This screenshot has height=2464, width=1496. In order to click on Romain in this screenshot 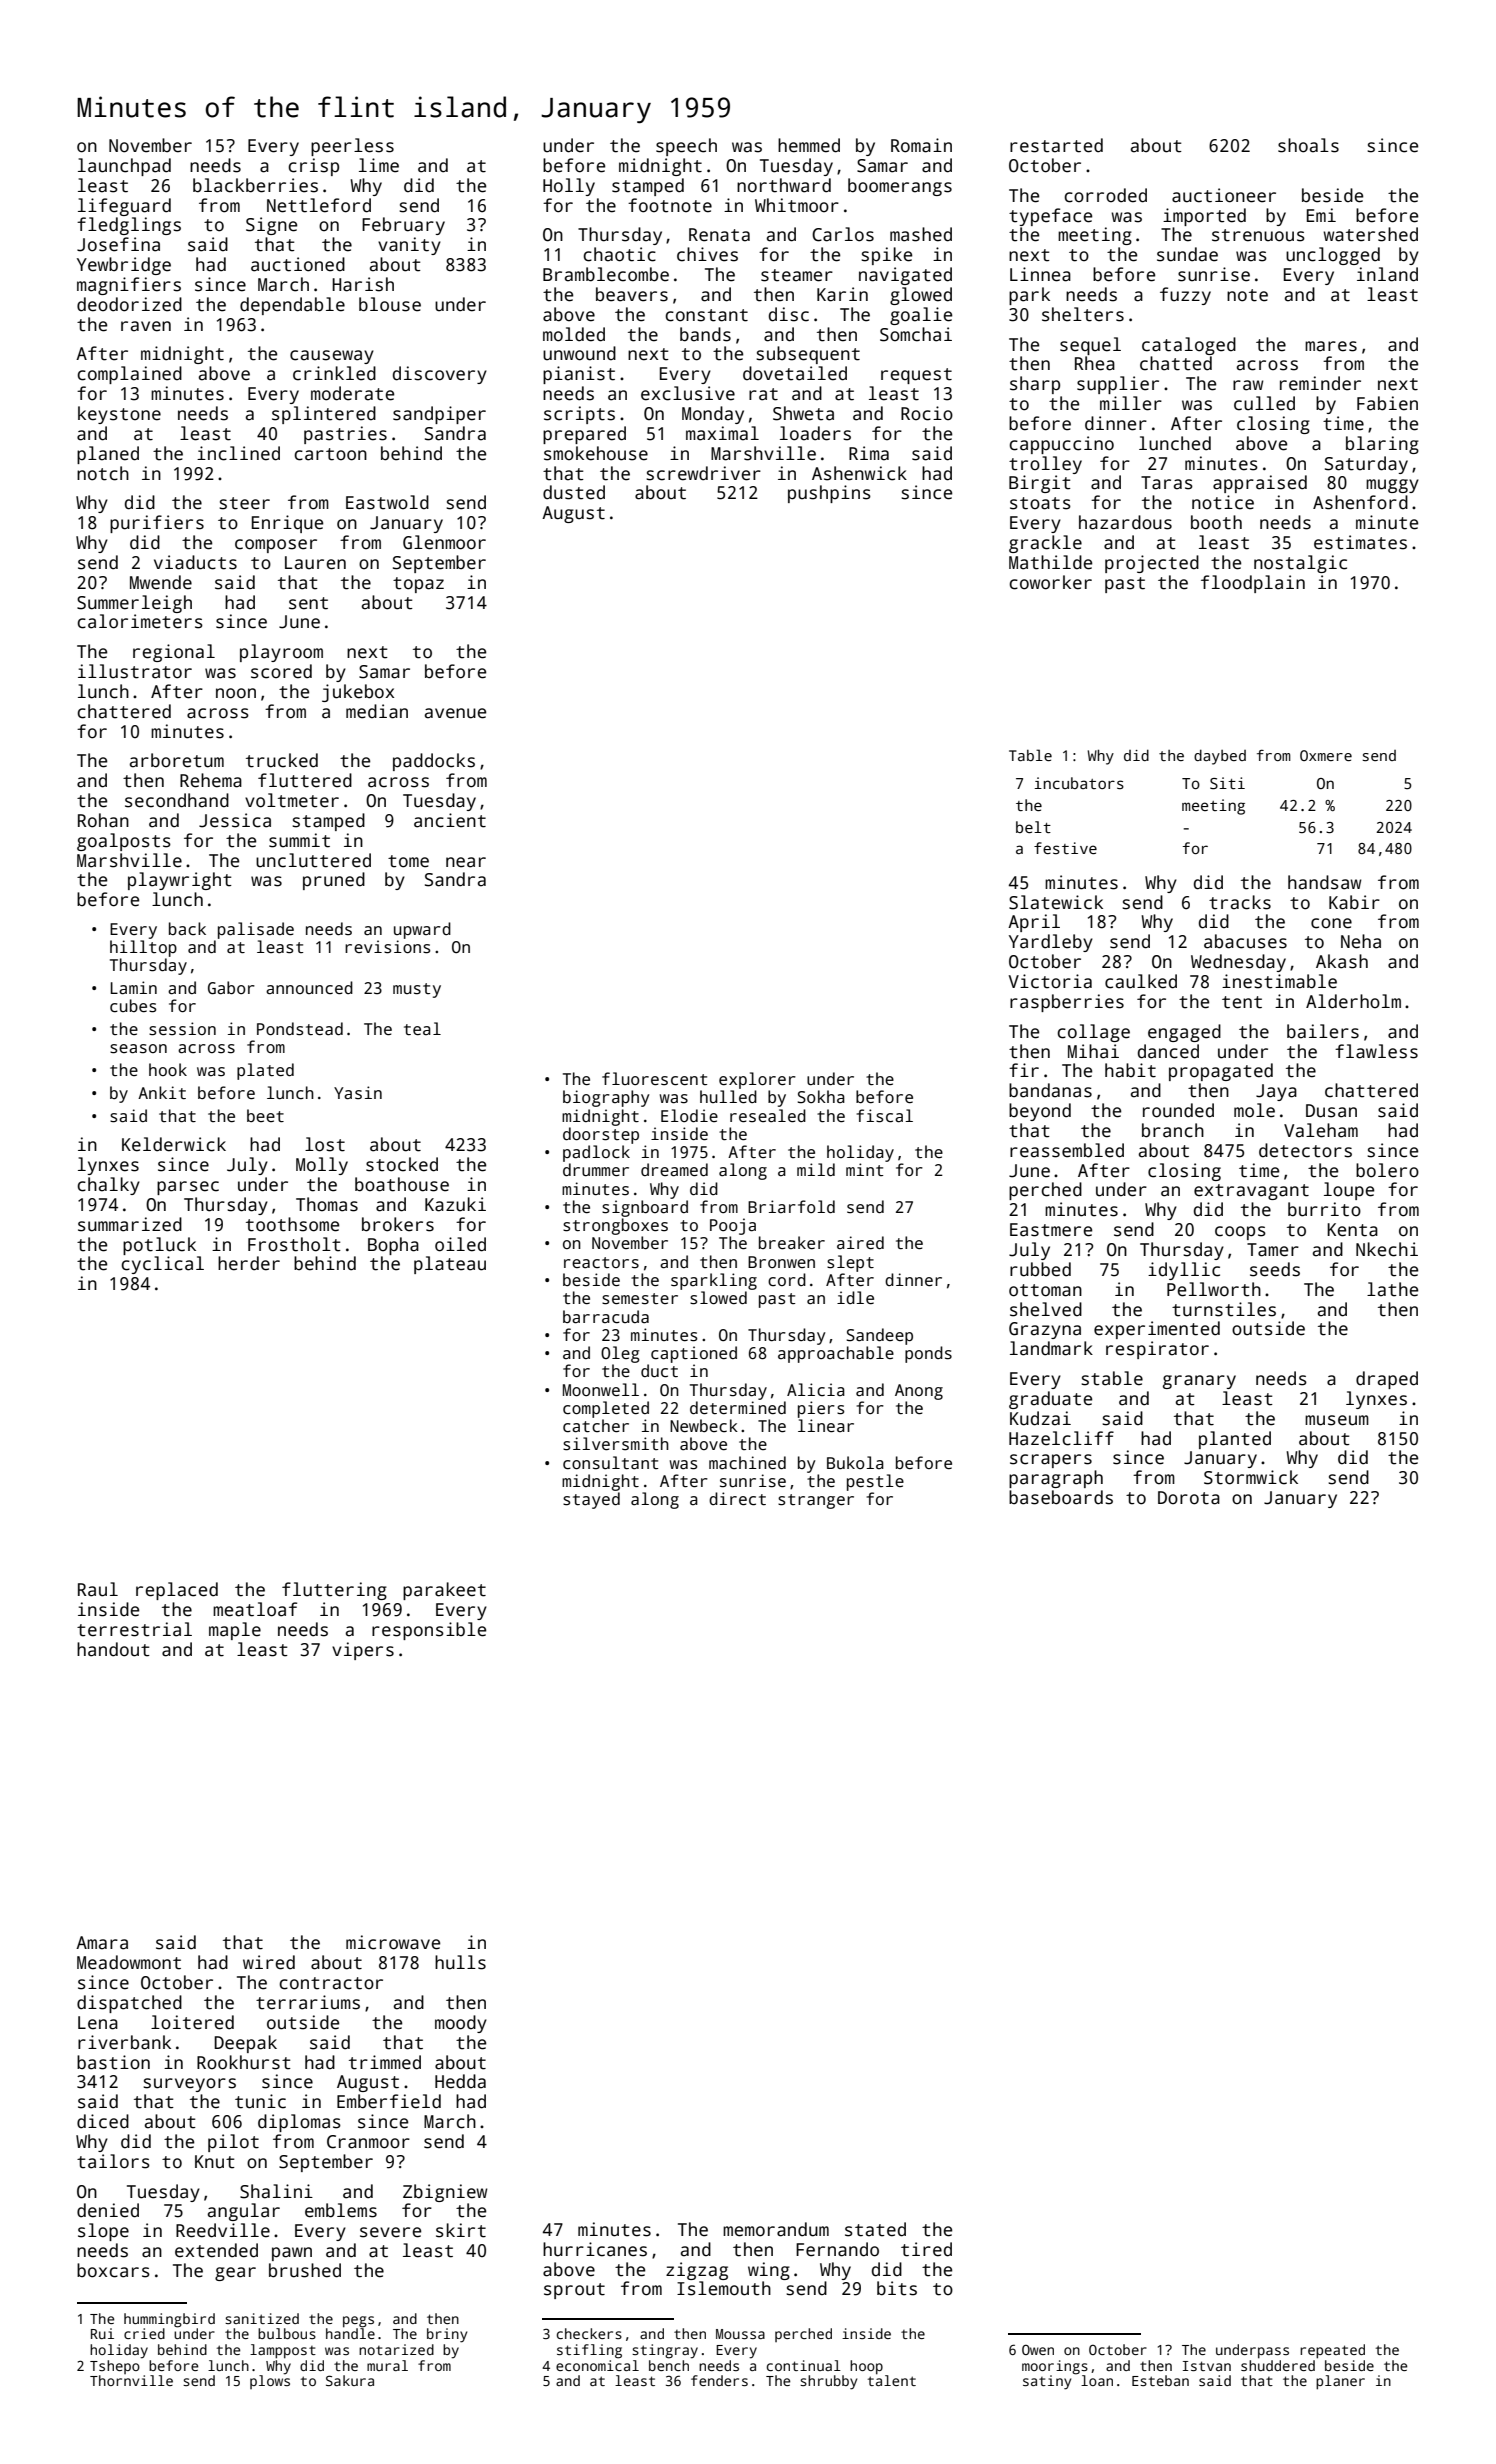, I will do `click(921, 145)`.
